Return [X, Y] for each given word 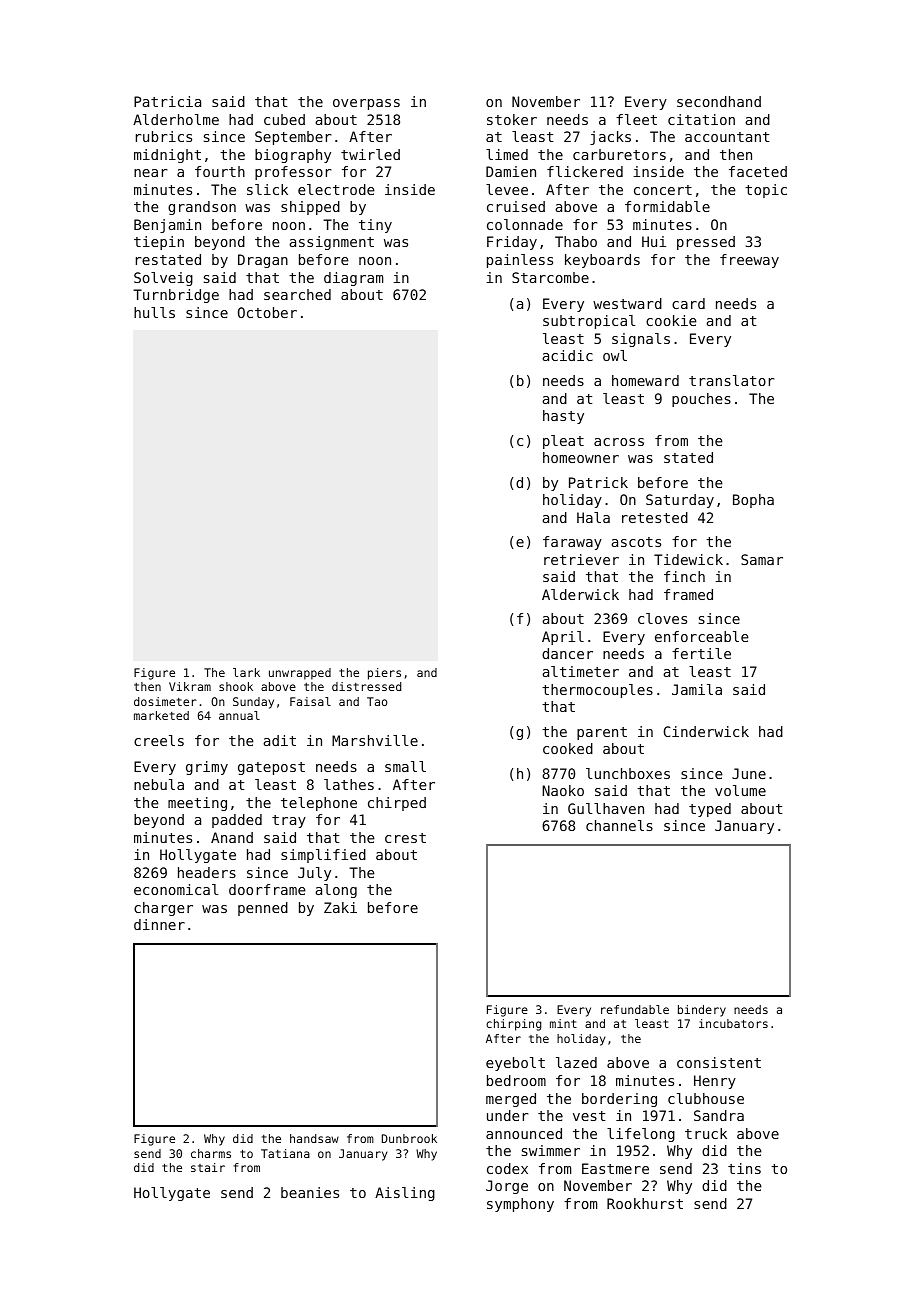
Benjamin [167, 226]
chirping [513, 1025]
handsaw [314, 1138]
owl [615, 355]
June [749, 773]
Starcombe [550, 277]
